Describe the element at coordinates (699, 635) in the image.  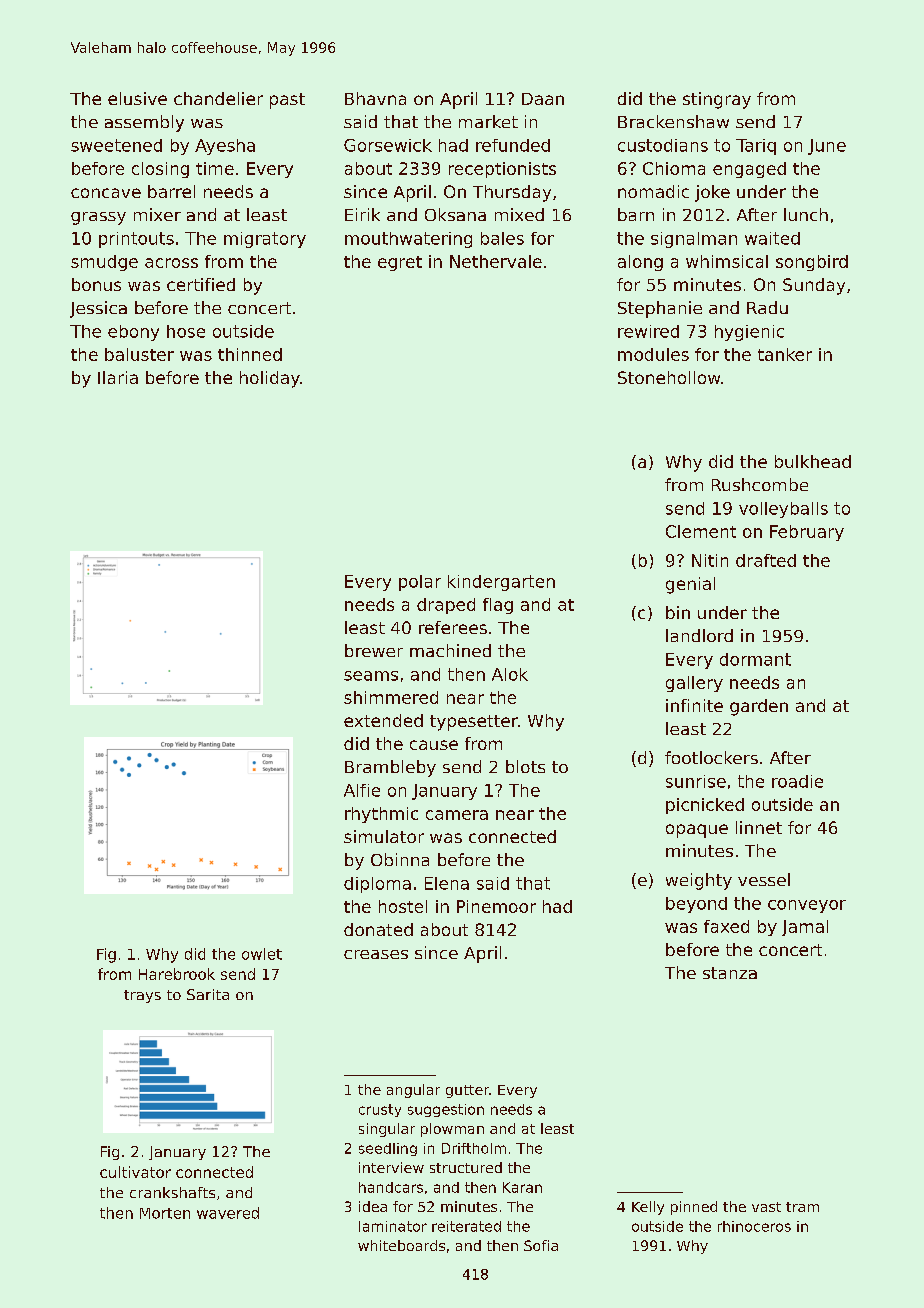
I see `landlord` at that location.
